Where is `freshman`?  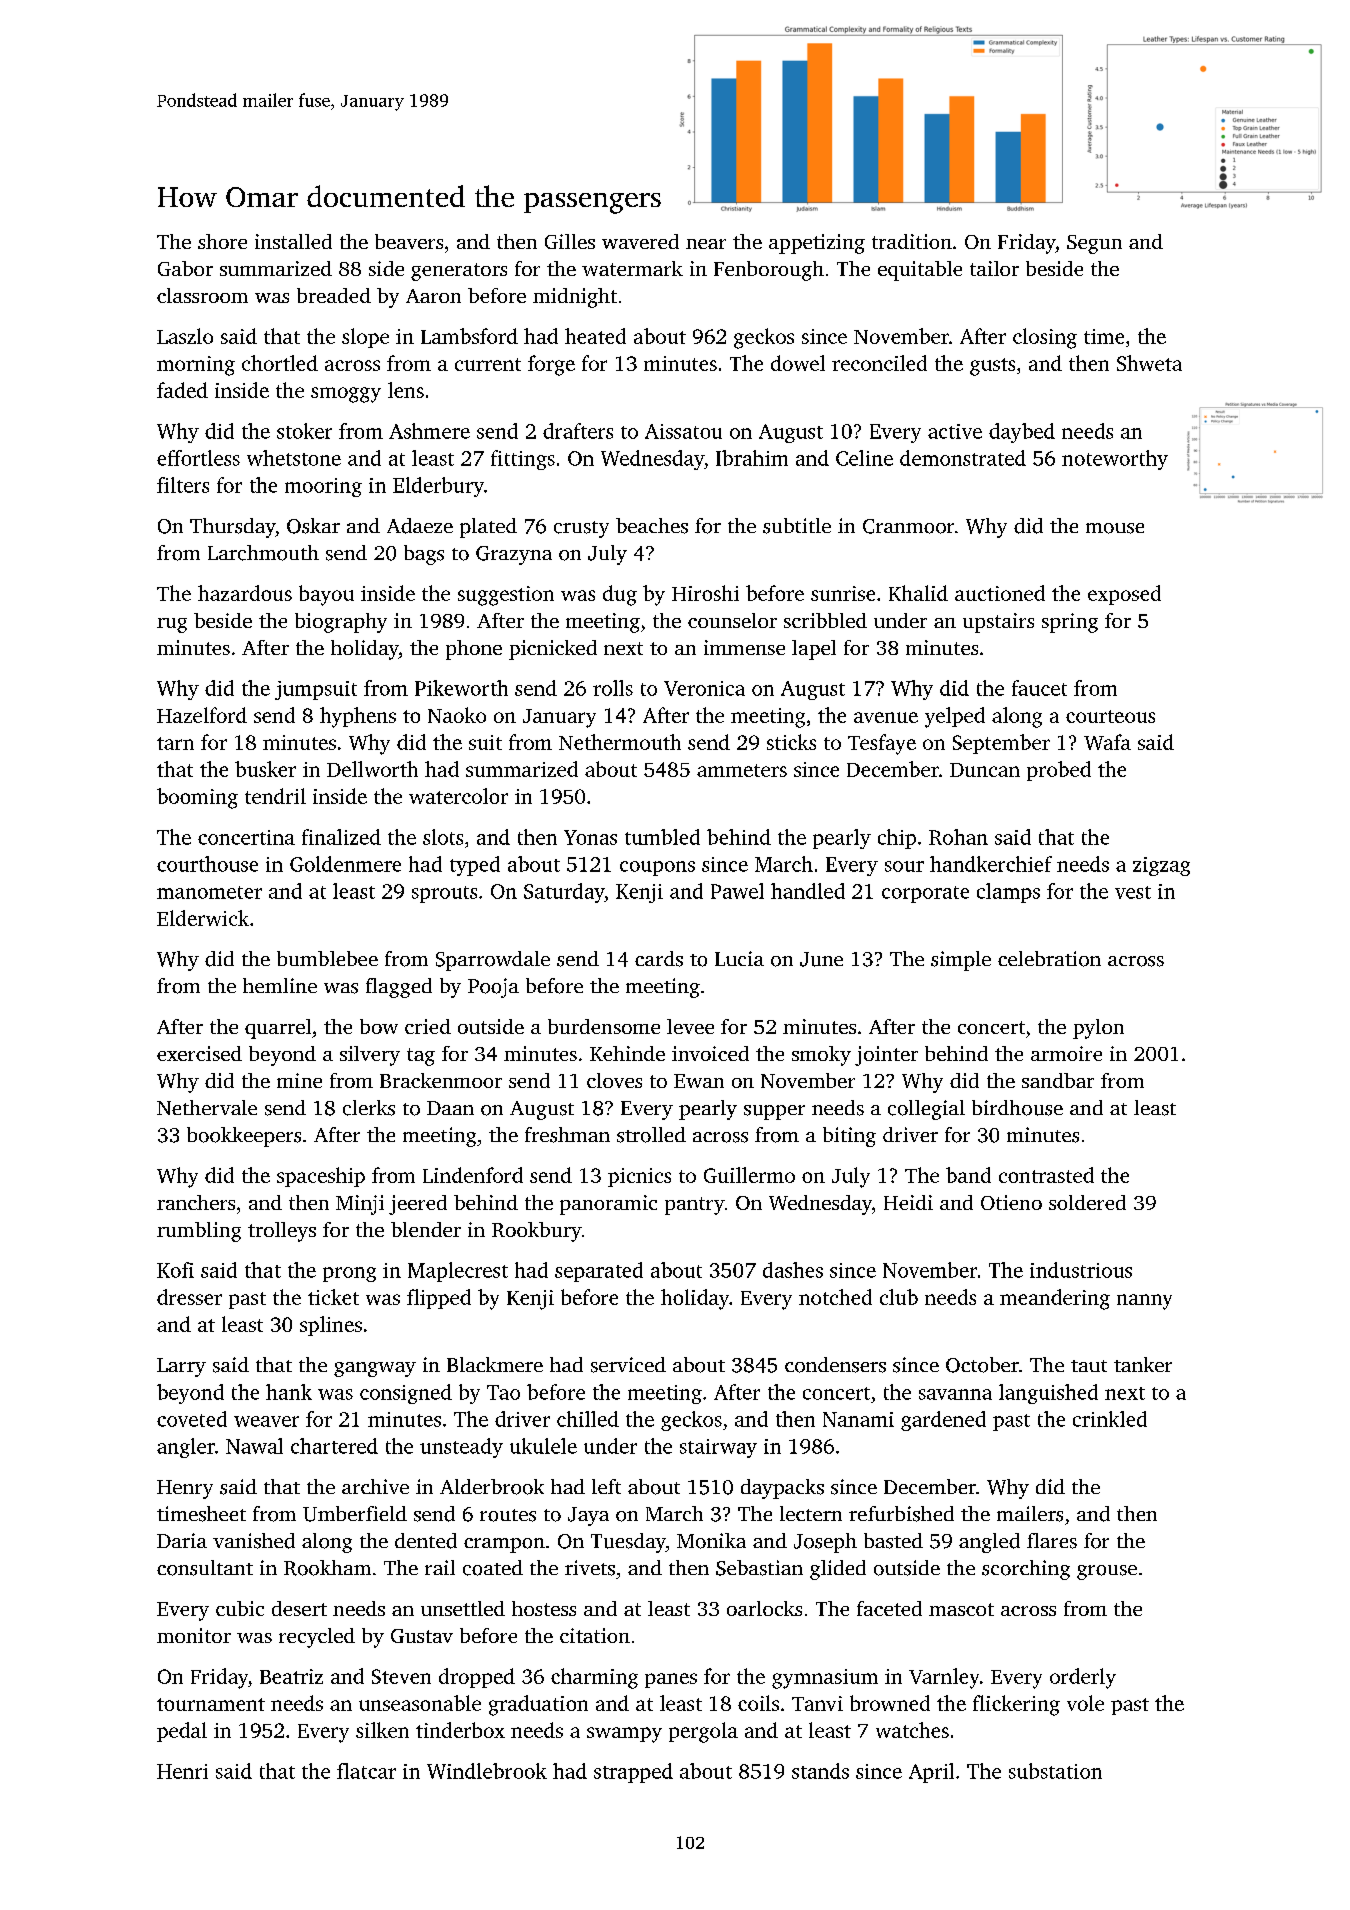
freshman is located at coordinates (567, 1135).
